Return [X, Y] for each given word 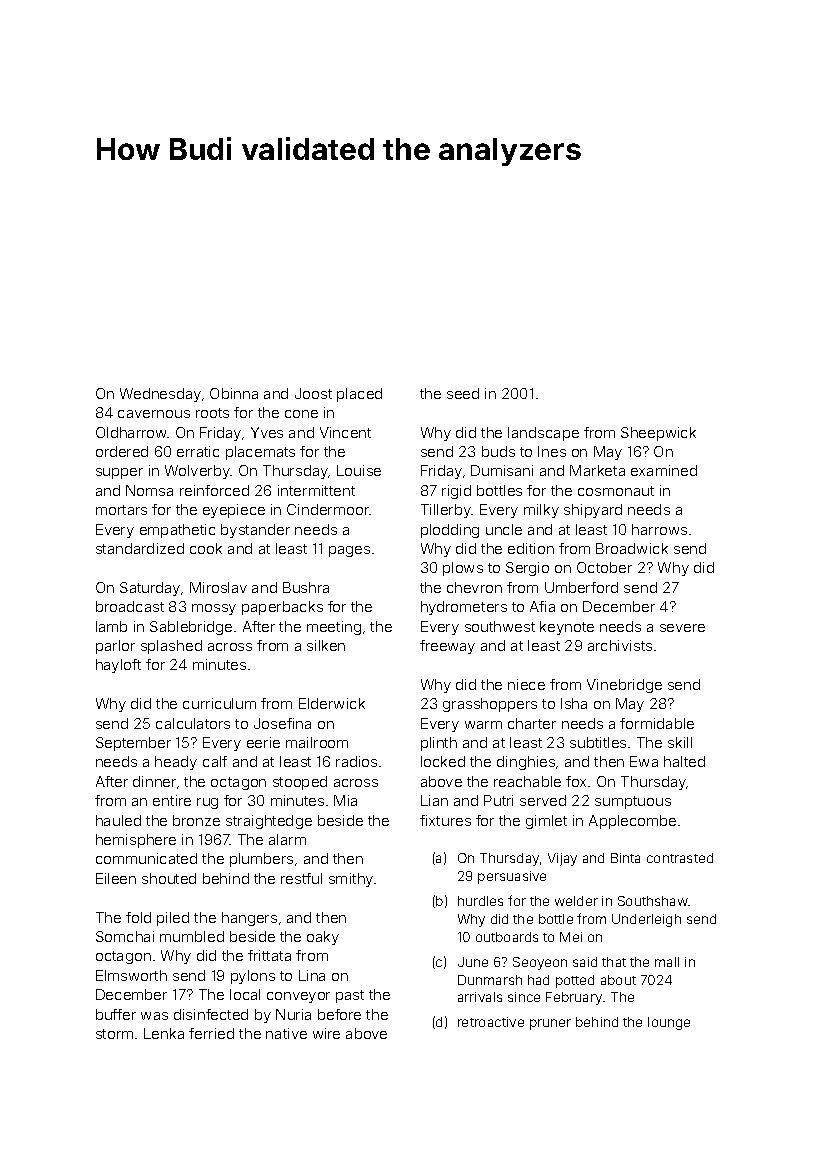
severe [682, 628]
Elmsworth [131, 975]
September [133, 744]
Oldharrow [132, 432]
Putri [498, 800]
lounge [669, 1023]
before [339, 1014]
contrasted [680, 858]
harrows [659, 529]
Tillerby [446, 511]
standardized [140, 548]
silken [326, 645]
